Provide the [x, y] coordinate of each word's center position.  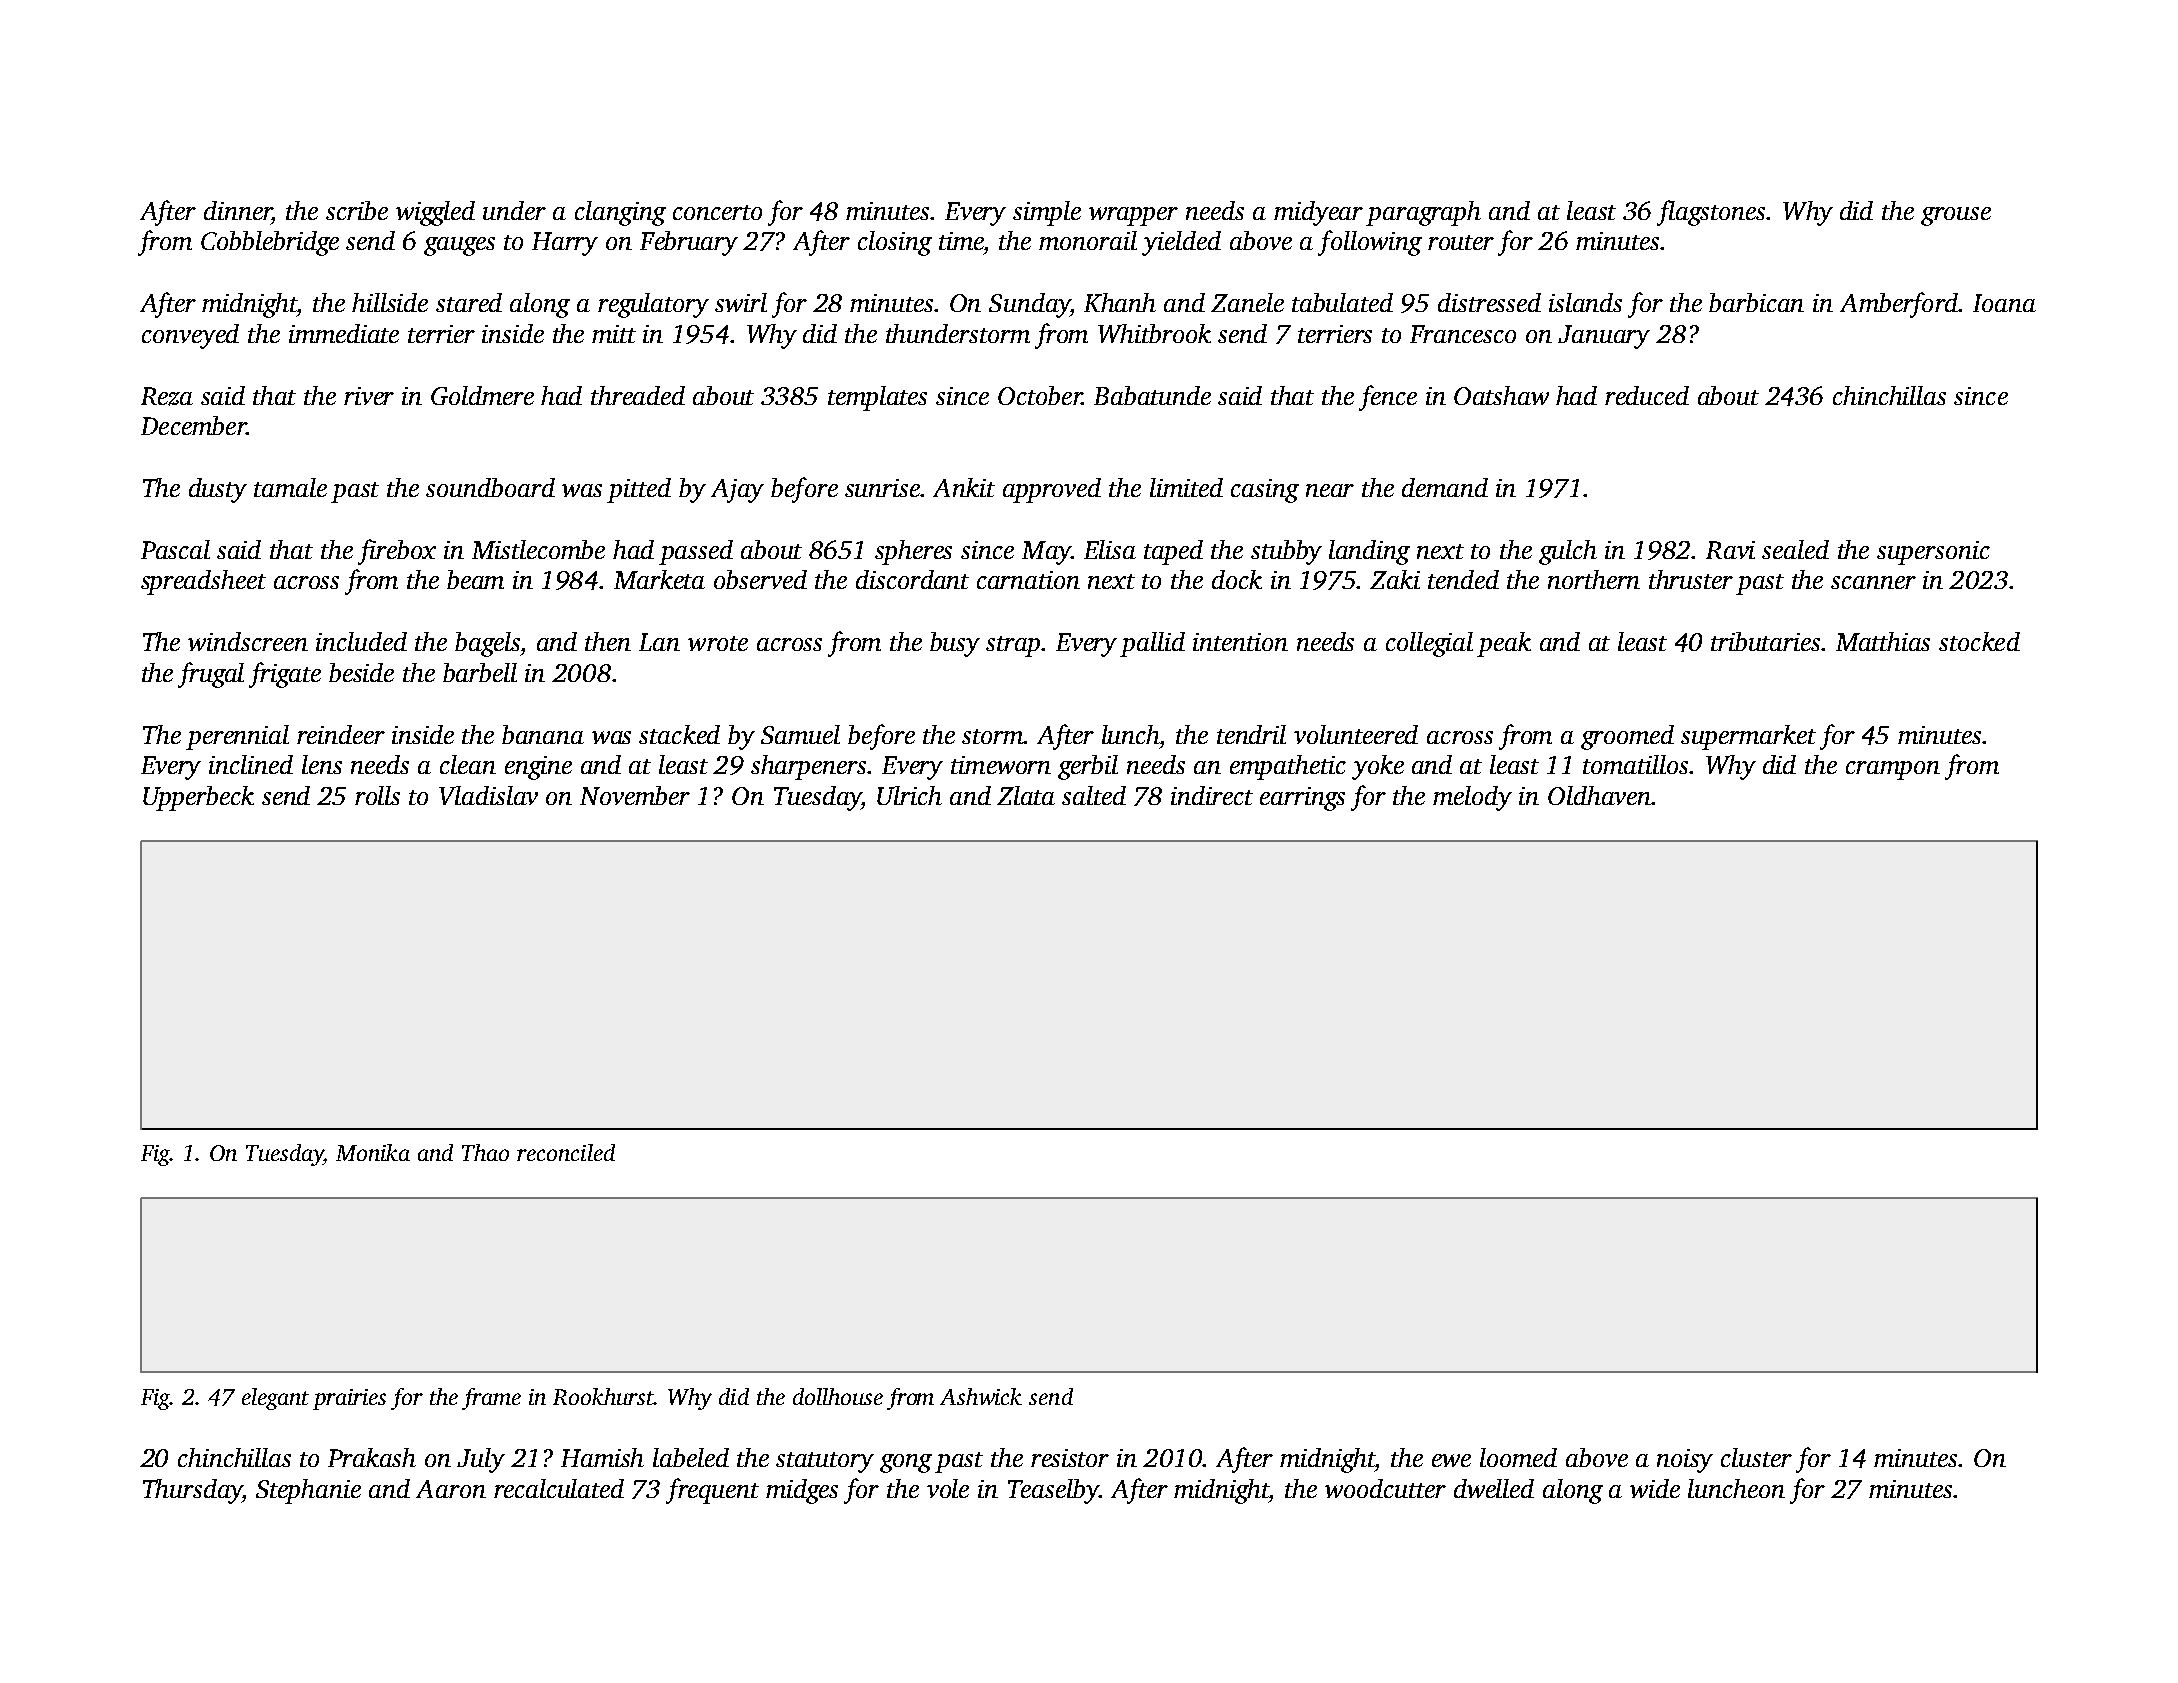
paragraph [1423, 213]
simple [1047, 213]
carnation [1028, 580]
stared [469, 302]
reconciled [566, 1152]
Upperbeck [198, 798]
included [361, 641]
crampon [1893, 770]
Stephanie [308, 1491]
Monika [373, 1152]
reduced [1647, 395]
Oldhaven [1599, 795]
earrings [1302, 799]
